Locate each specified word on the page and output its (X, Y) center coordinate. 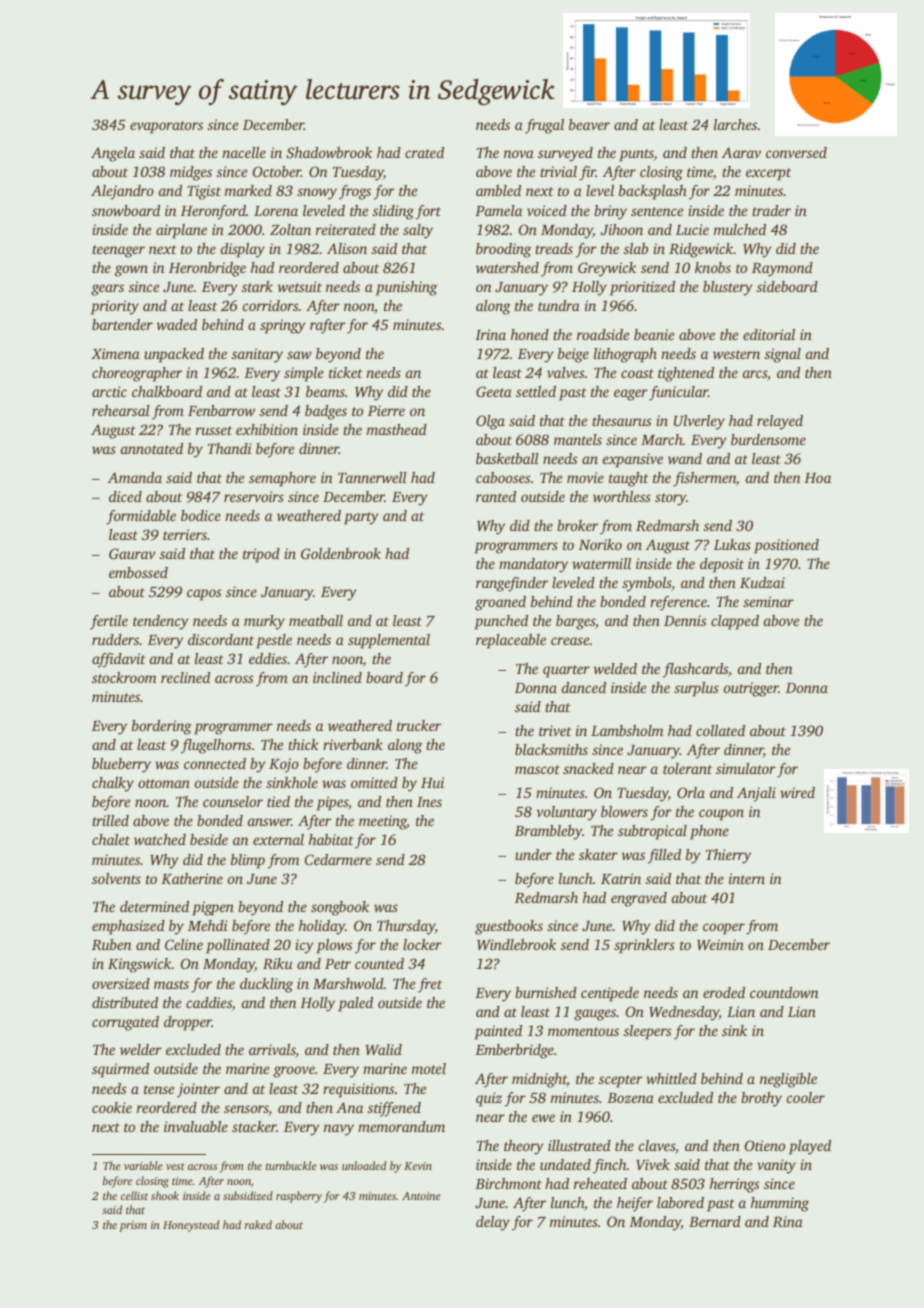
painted (498, 1032)
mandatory (533, 565)
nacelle (244, 152)
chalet (111, 839)
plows (334, 946)
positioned (786, 546)
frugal (544, 126)
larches (735, 124)
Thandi (230, 448)
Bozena (630, 1098)
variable (143, 1165)
